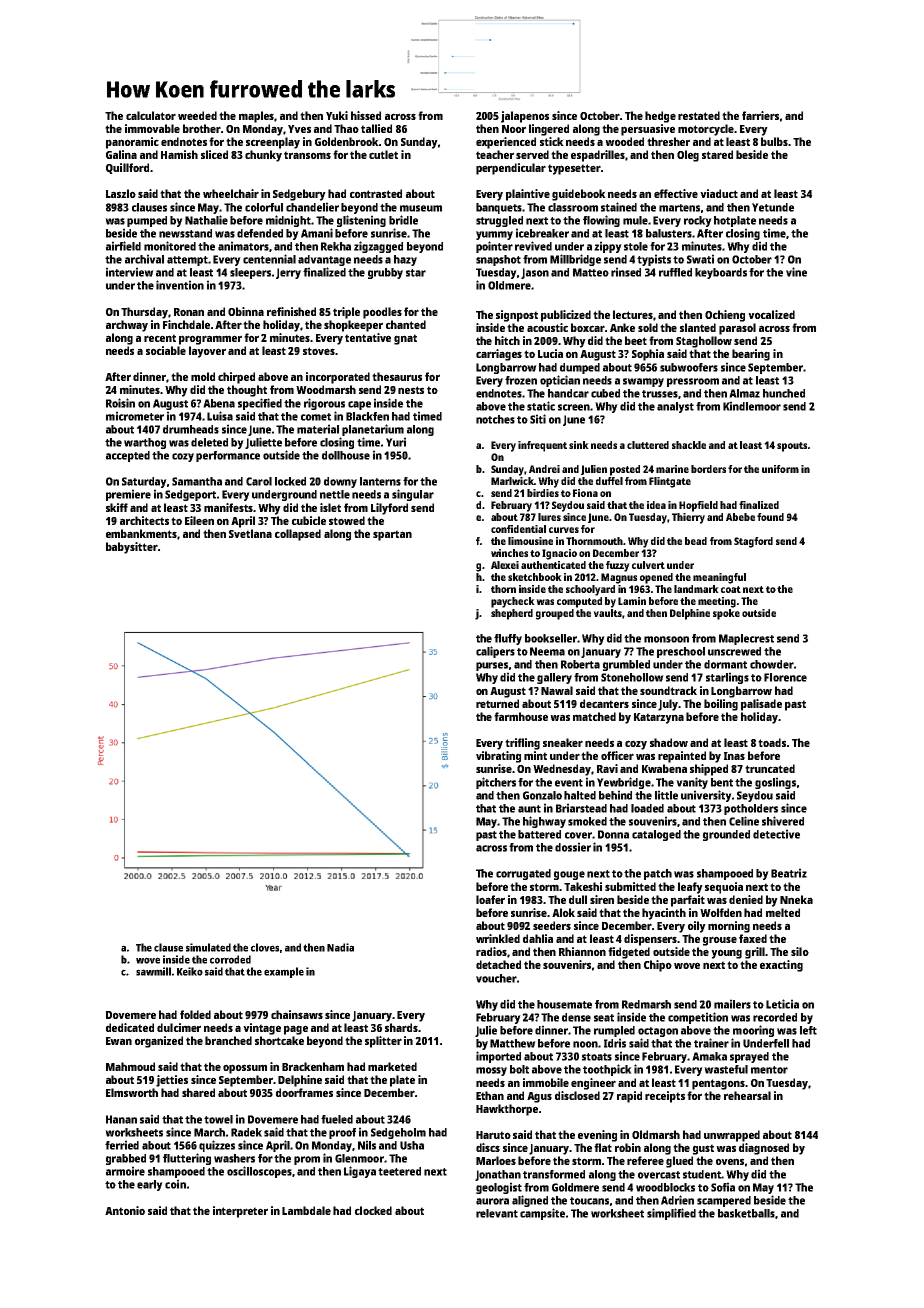 This document has width=924, height=1308. I want to click on pitchers, so click(496, 783).
